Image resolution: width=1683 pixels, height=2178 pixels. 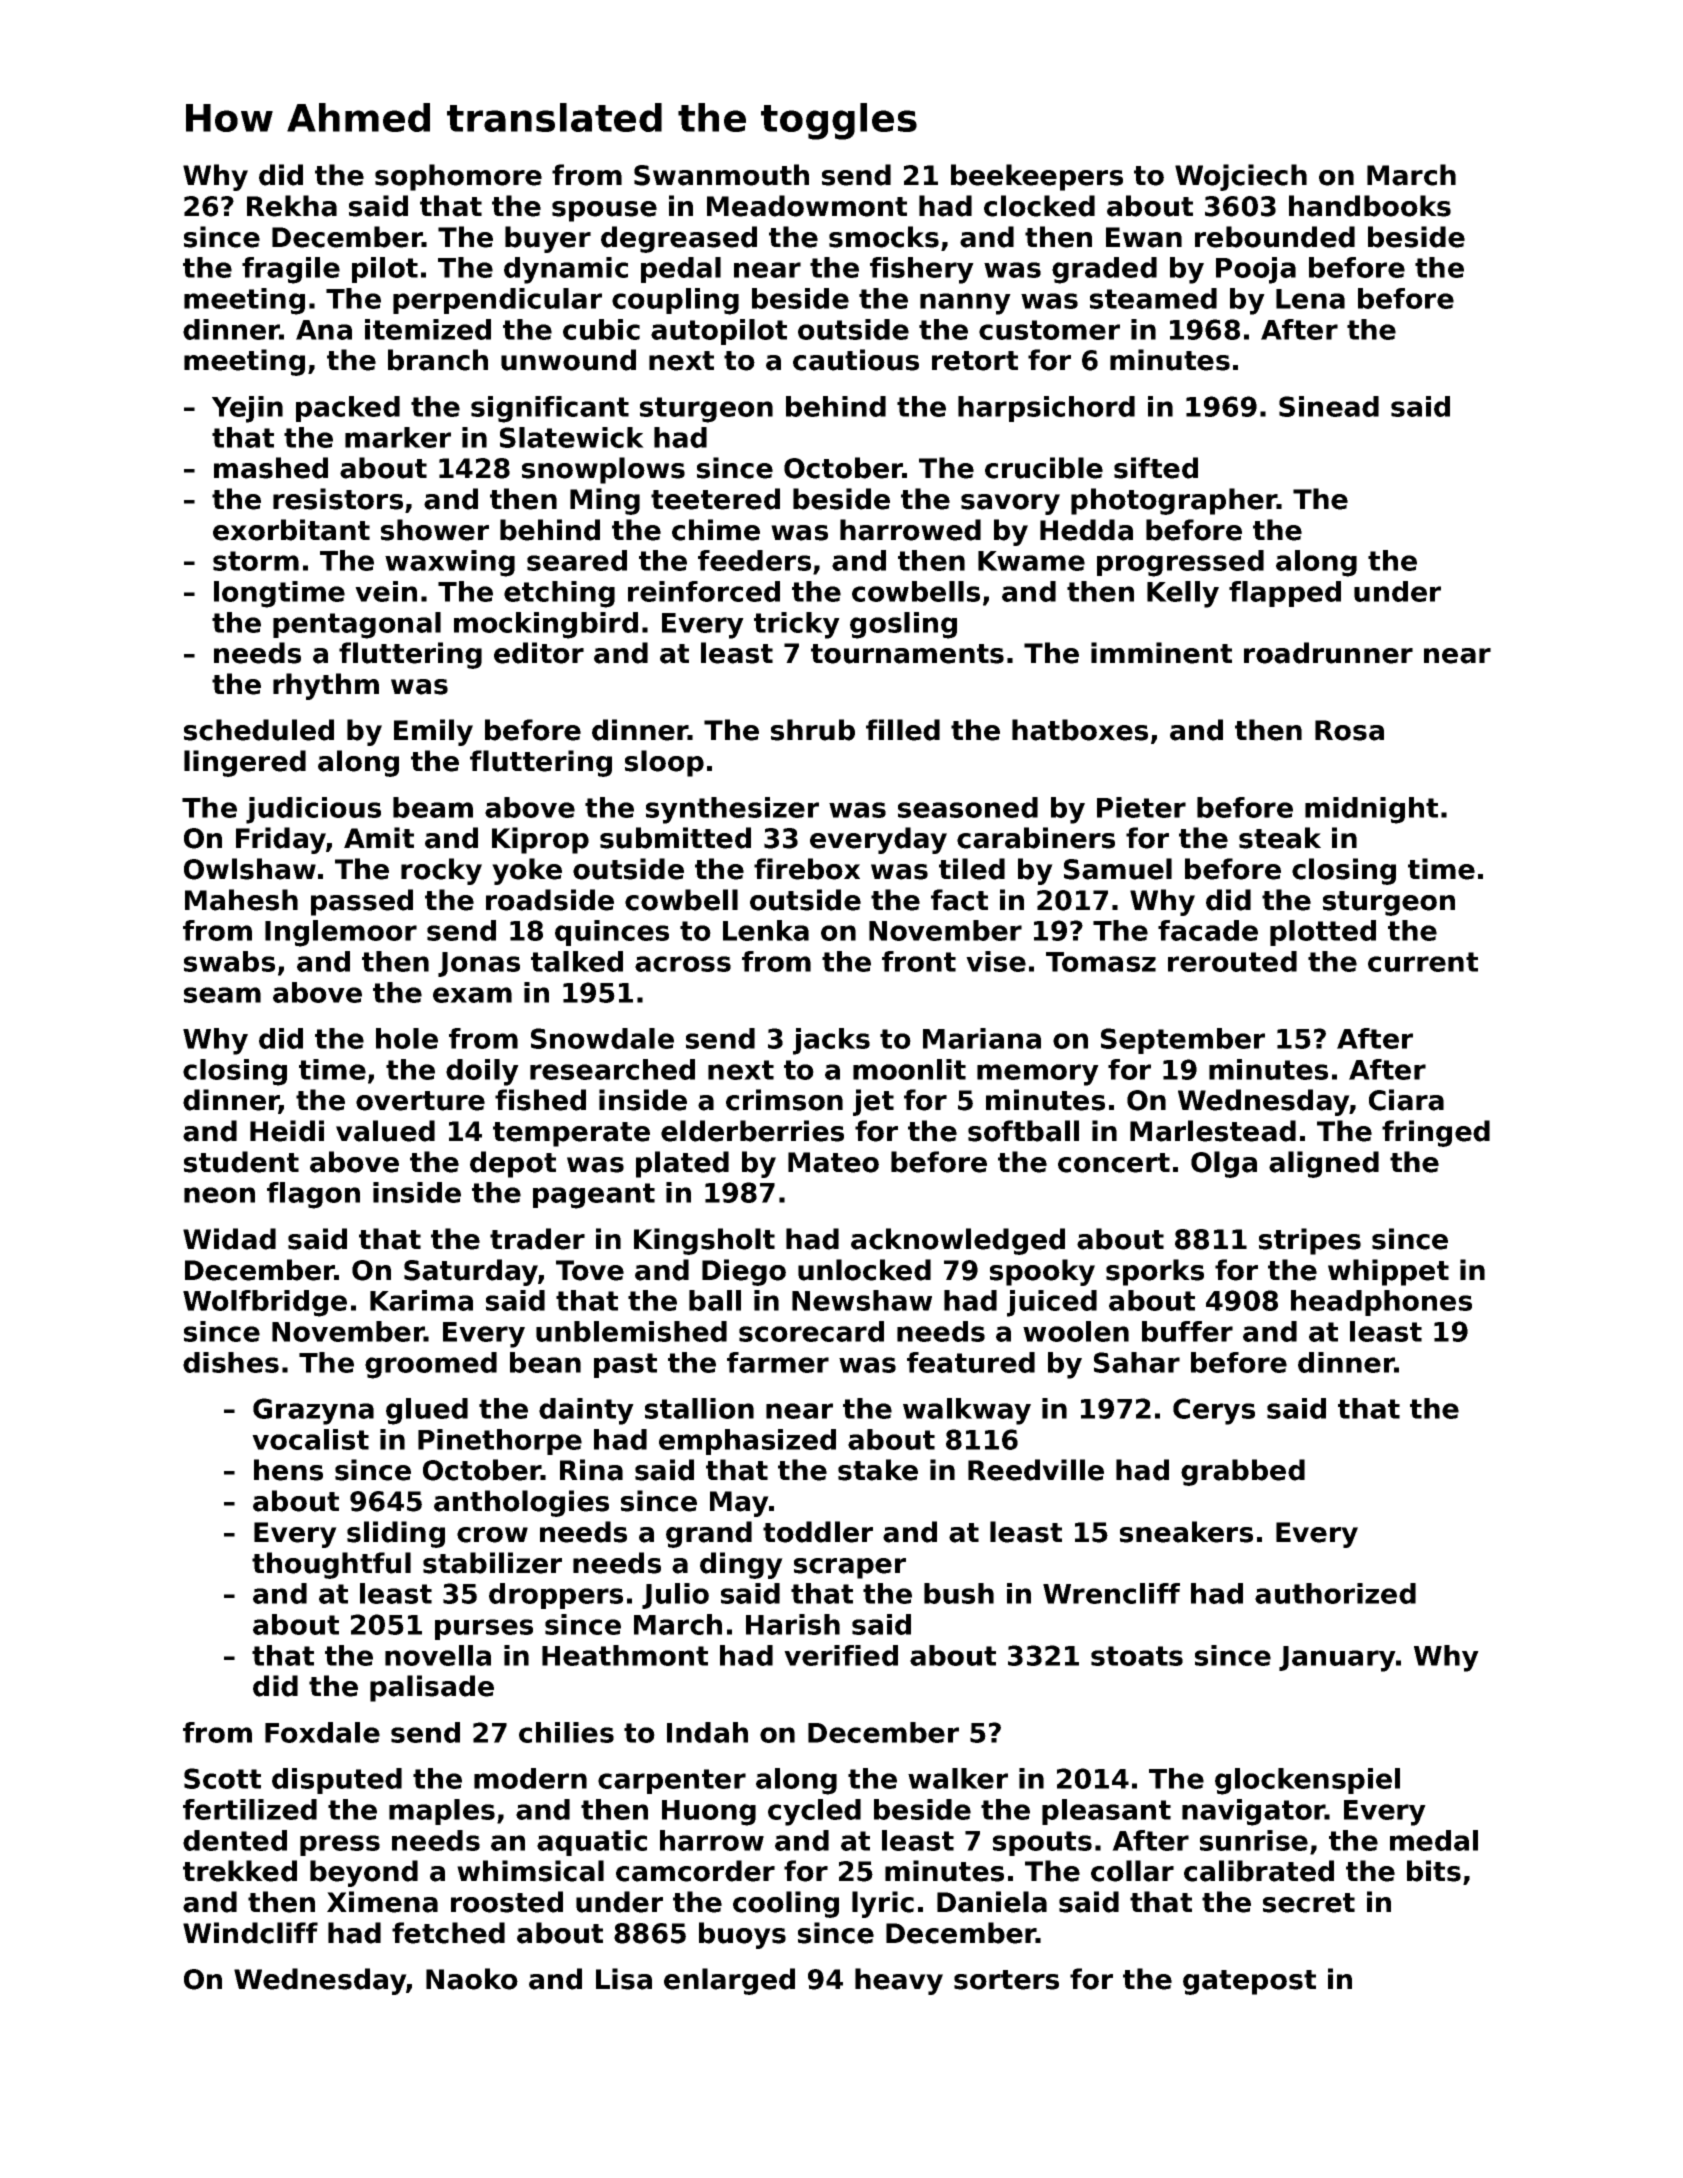 What do you see at coordinates (1434, 1871) in the page?
I see `bits` at bounding box center [1434, 1871].
